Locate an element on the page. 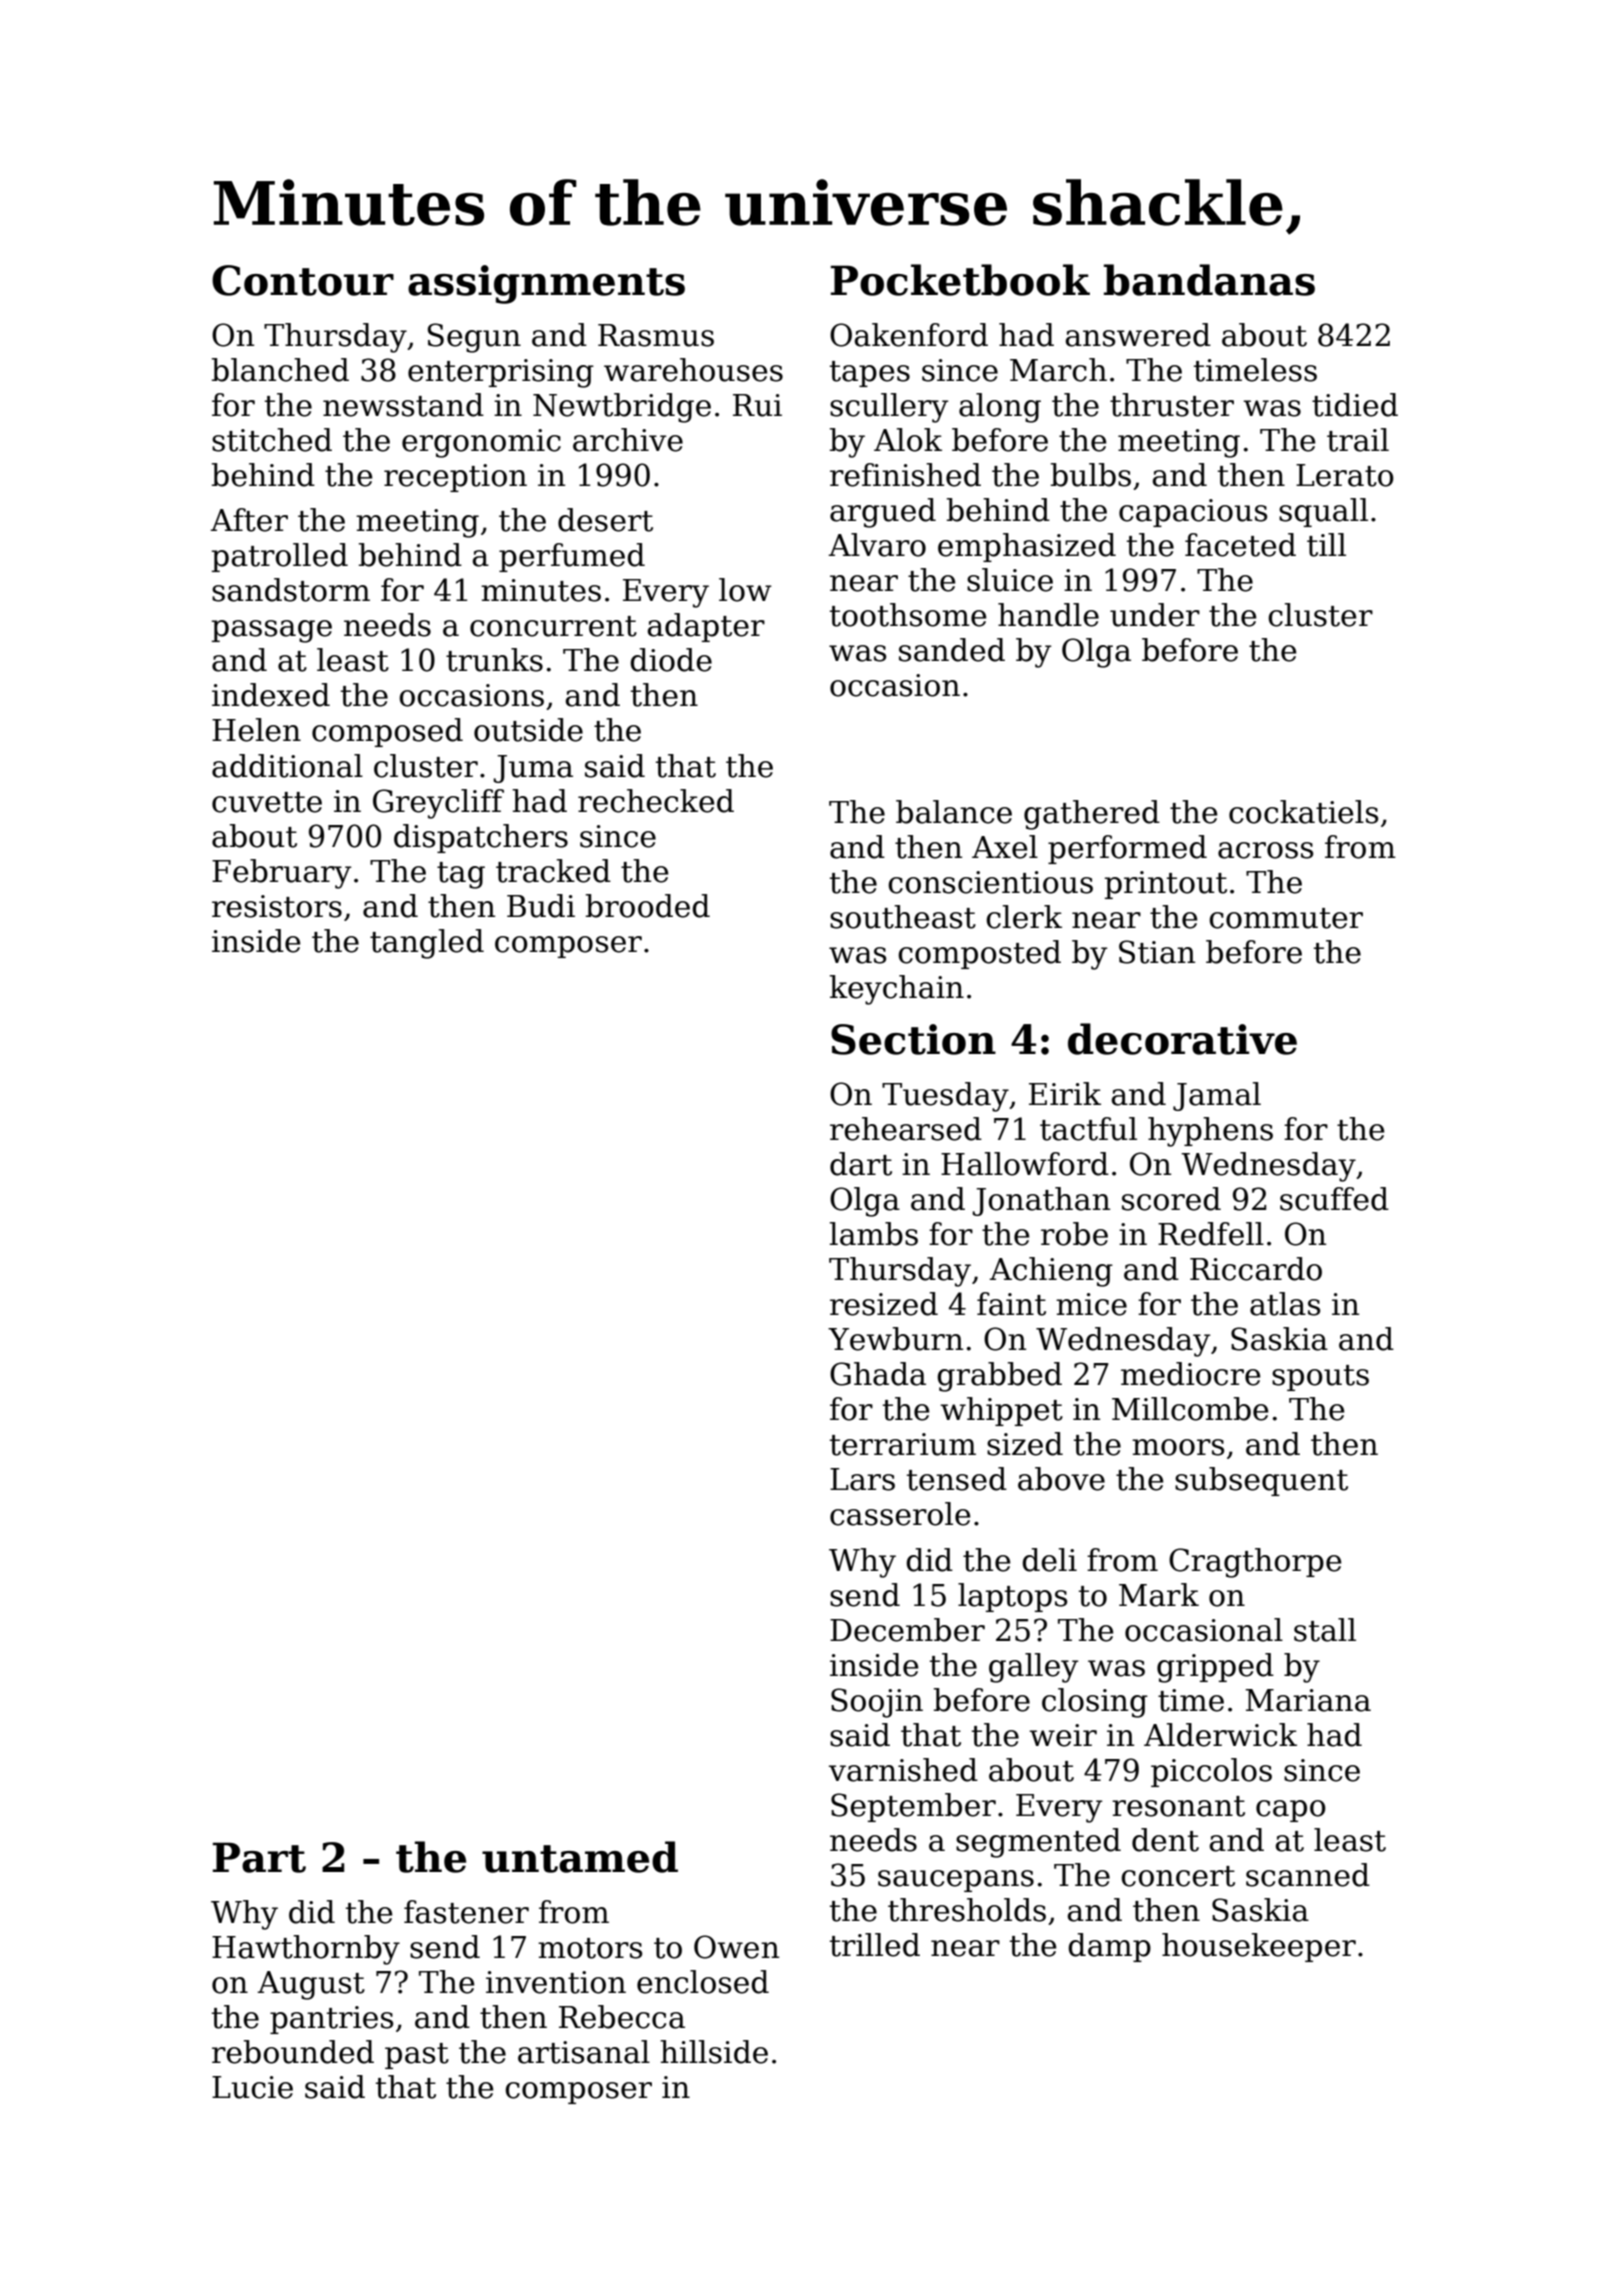 The height and width of the document is (2292, 1620). Oakenford is located at coordinates (909, 335).
